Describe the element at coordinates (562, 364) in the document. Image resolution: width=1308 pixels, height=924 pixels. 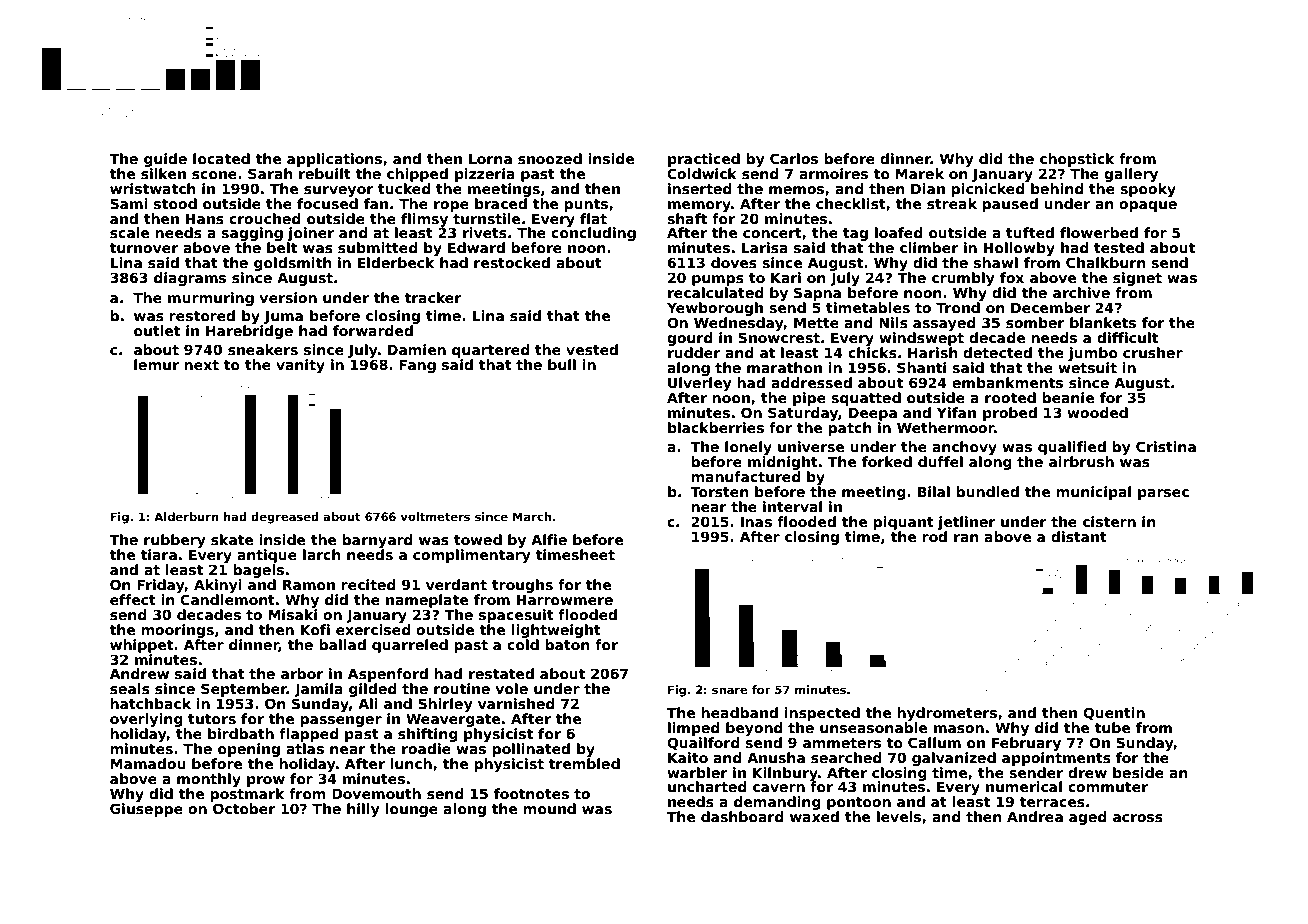
I see `bull` at that location.
